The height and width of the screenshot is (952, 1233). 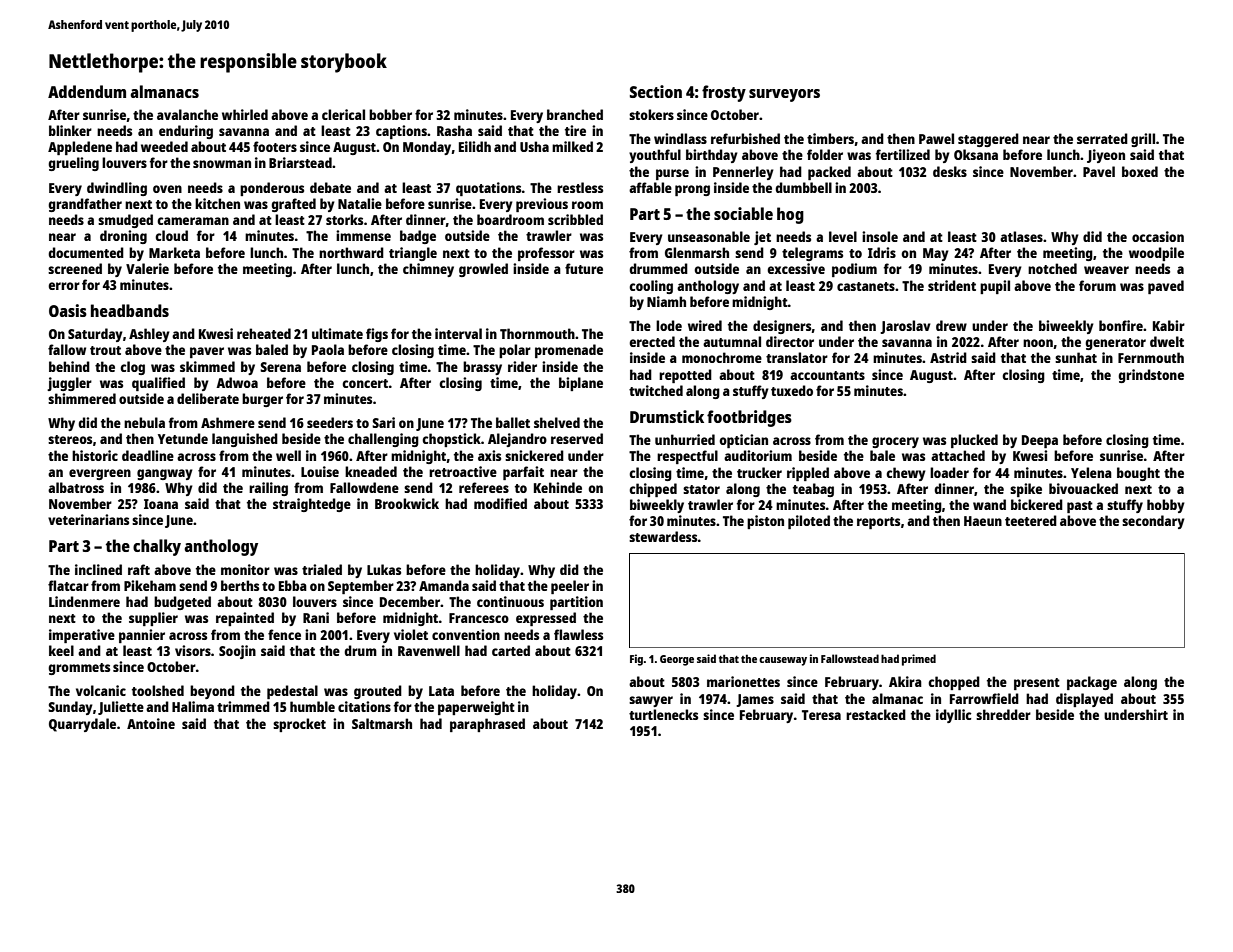 What do you see at coordinates (1021, 236) in the screenshot?
I see `atlases` at bounding box center [1021, 236].
